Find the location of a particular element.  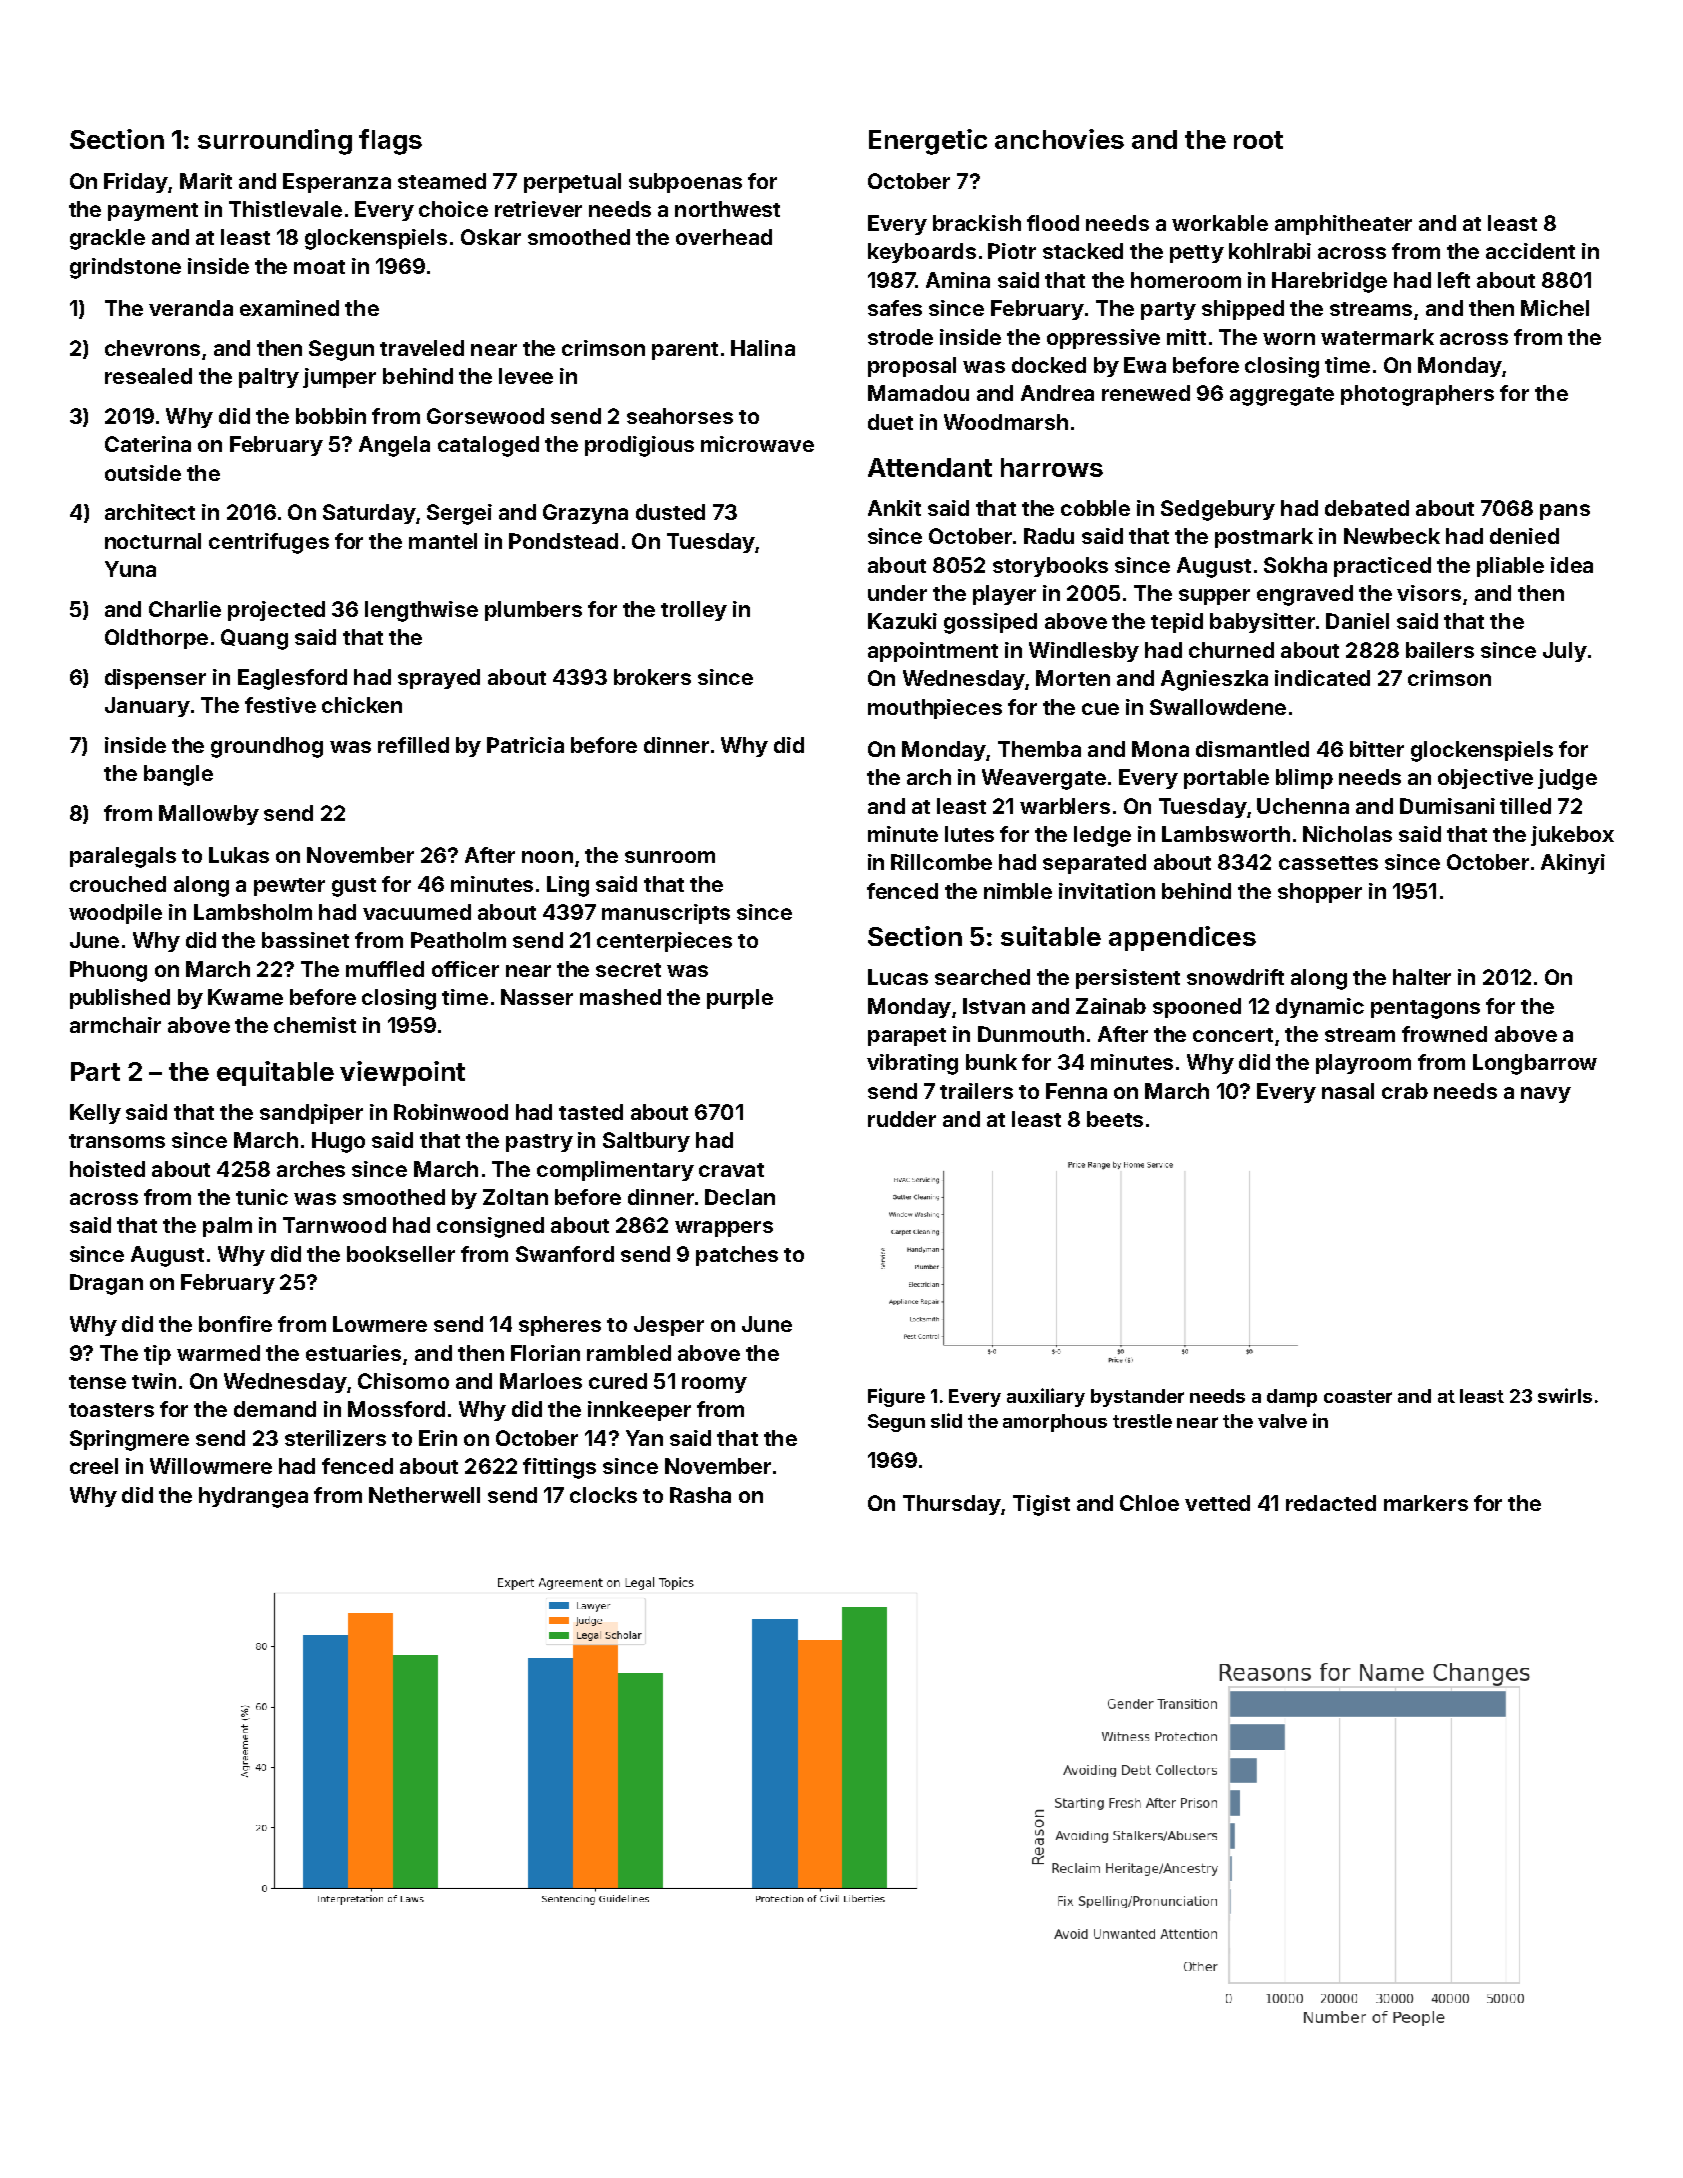

payment is located at coordinates (153, 212).
